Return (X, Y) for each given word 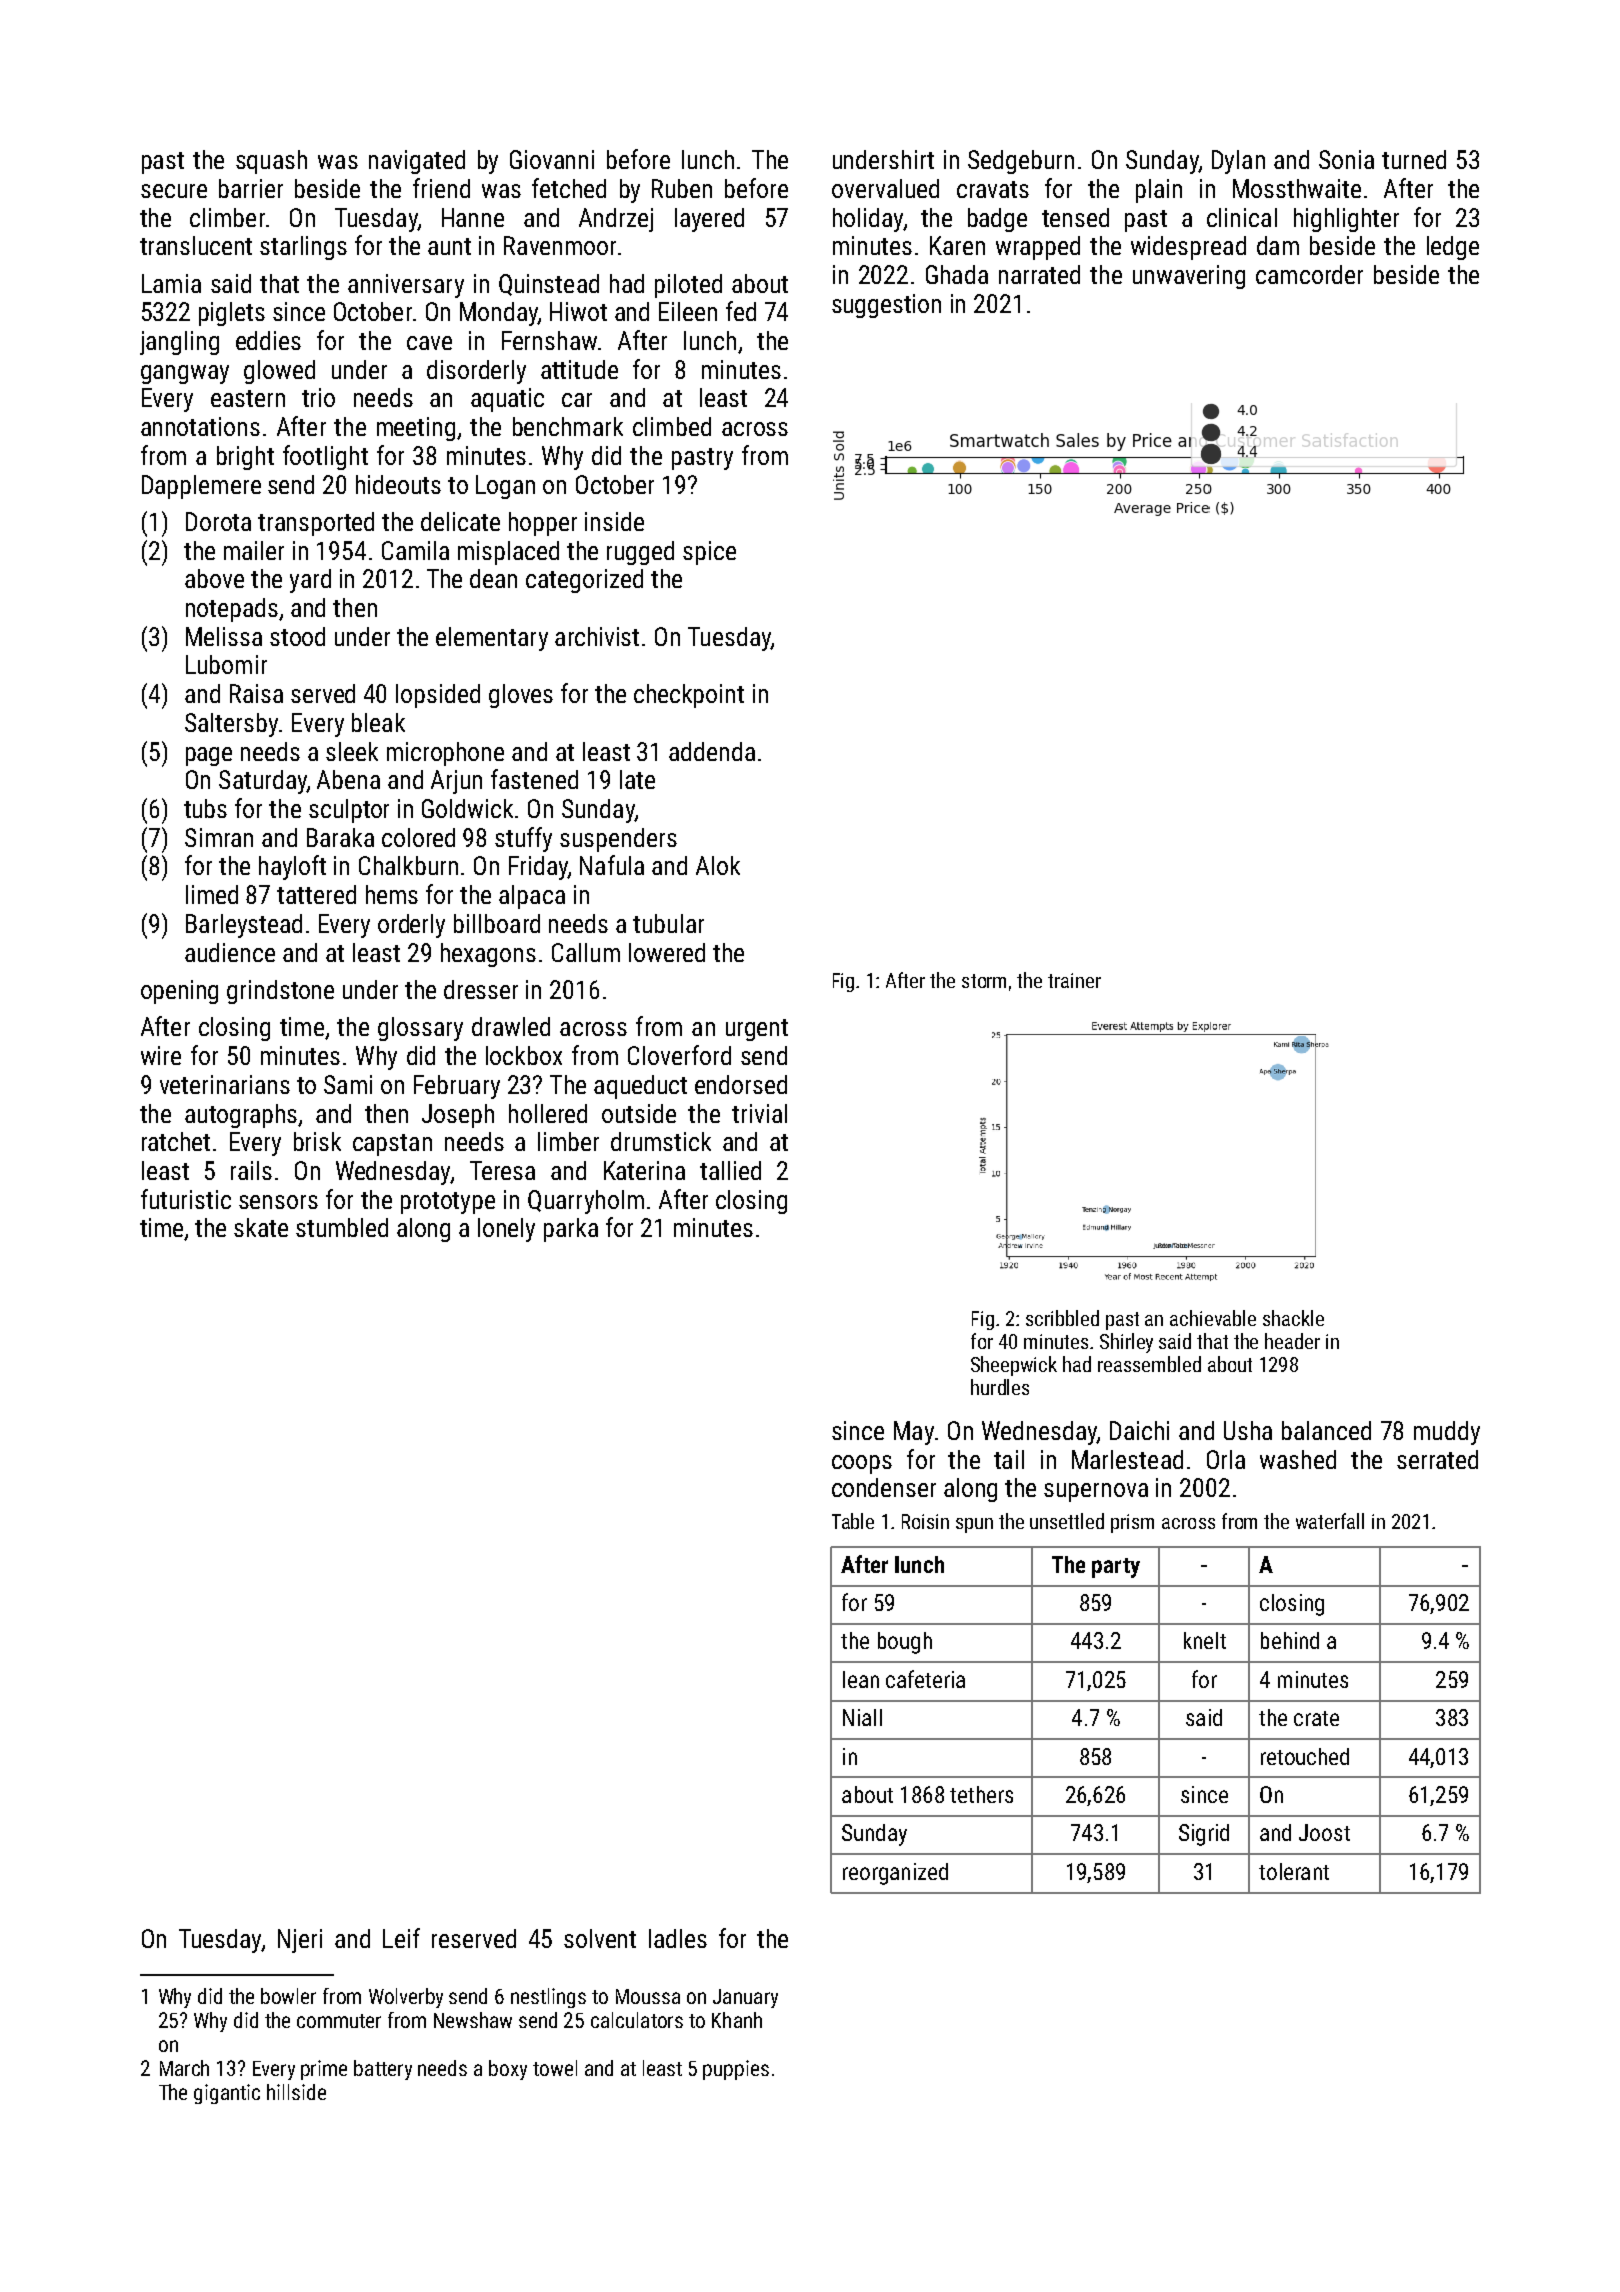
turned (1414, 159)
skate (261, 1227)
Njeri (300, 1941)
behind (1290, 1640)
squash (271, 162)
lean (861, 1679)
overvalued (885, 188)
